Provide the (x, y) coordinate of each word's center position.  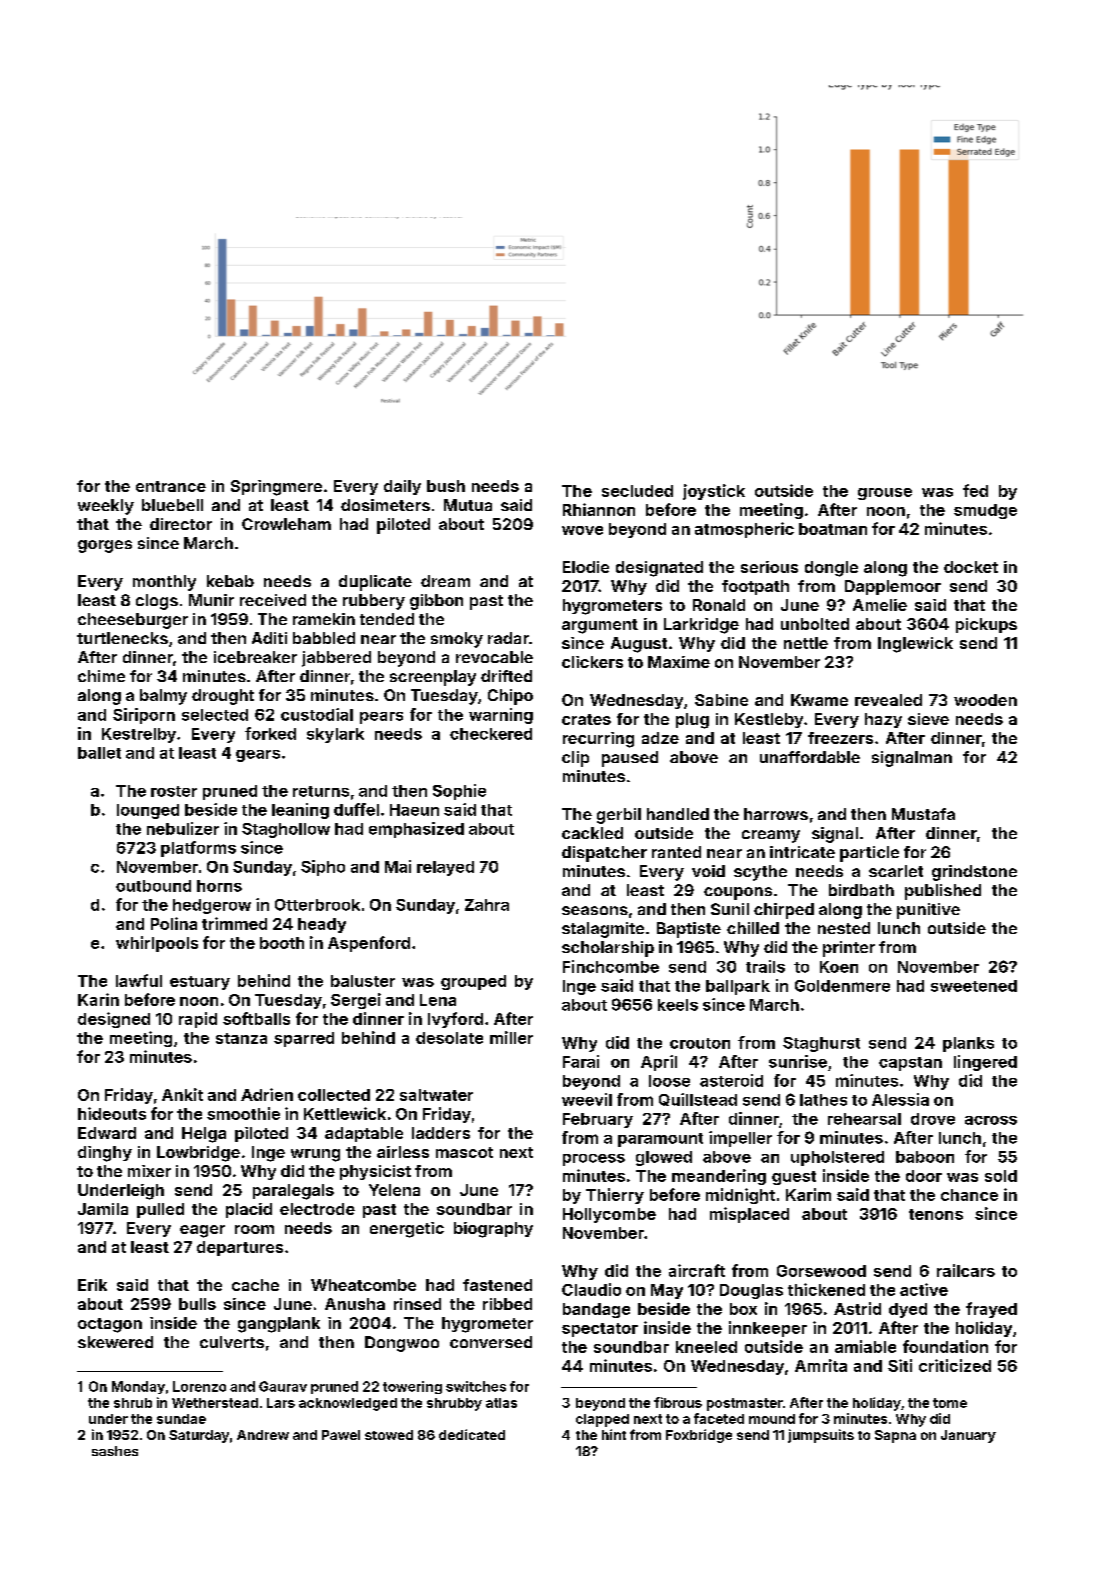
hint (614, 1434)
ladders (441, 1133)
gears (258, 756)
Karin (98, 999)
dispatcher (604, 854)
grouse (885, 494)
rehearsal (864, 1119)
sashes (115, 1451)
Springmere (276, 488)
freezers (840, 738)
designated (659, 569)
